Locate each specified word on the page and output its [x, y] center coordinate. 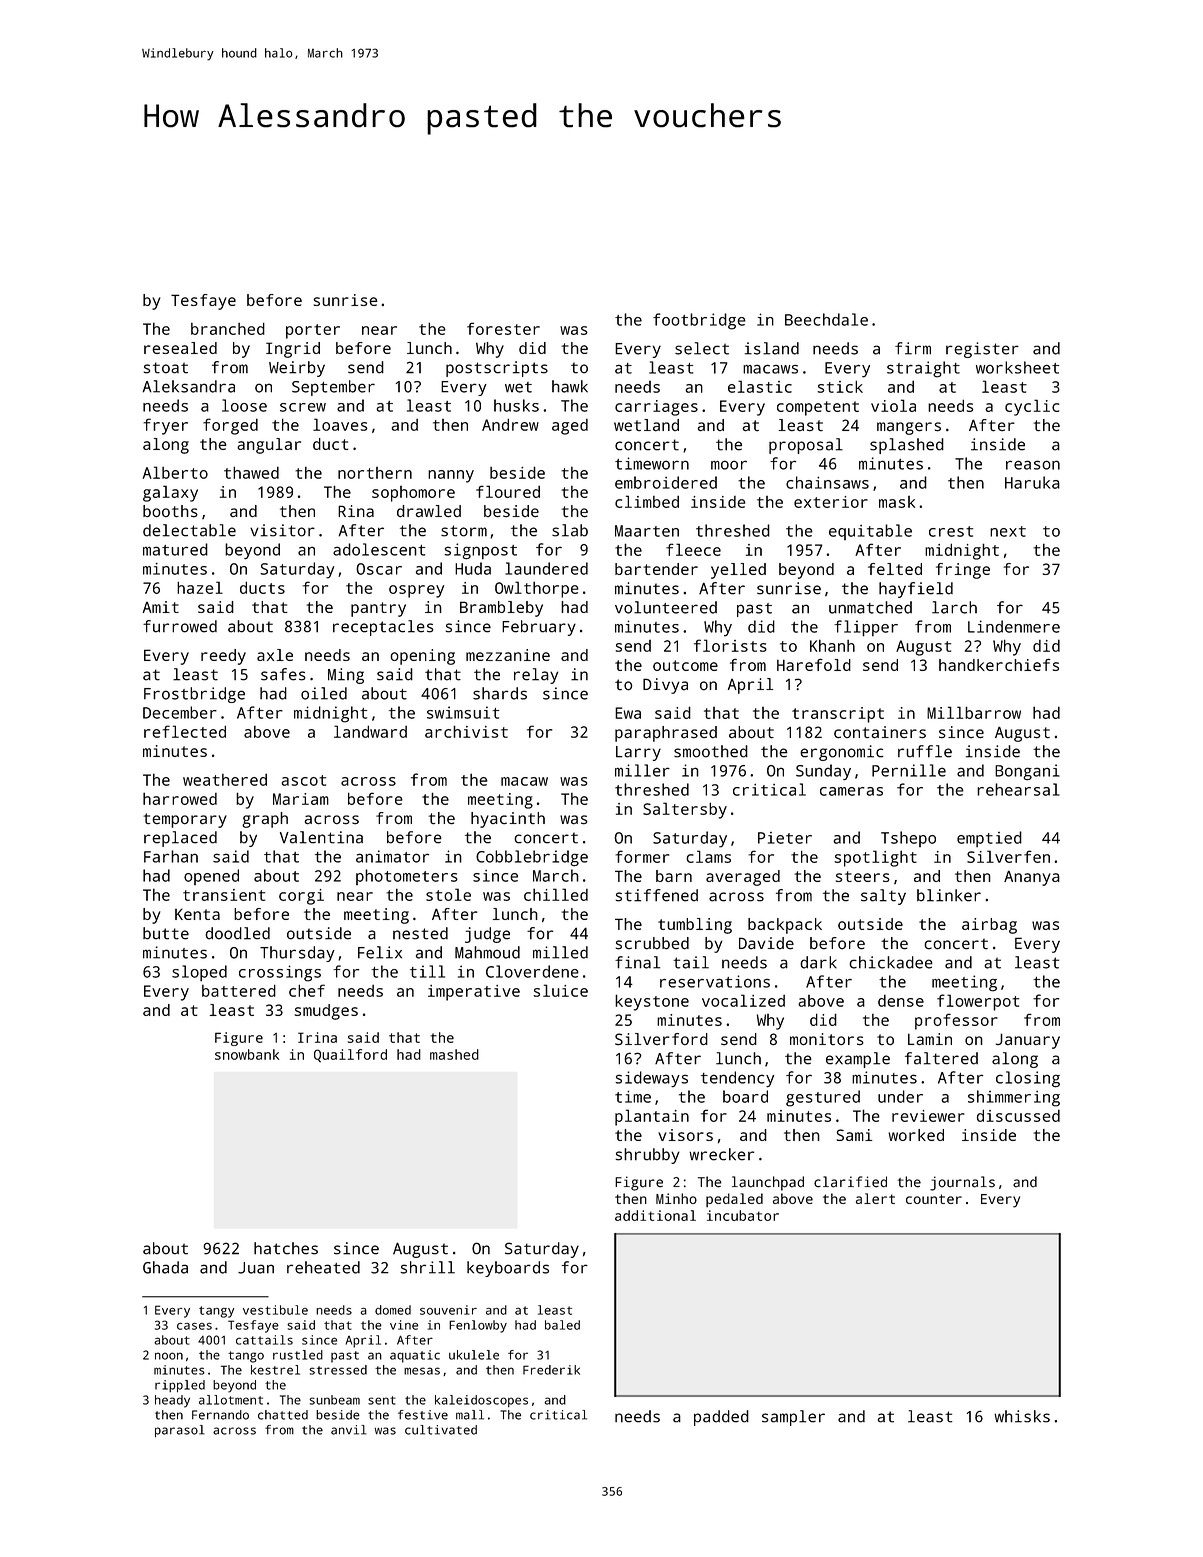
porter [313, 331]
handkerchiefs [999, 664]
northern [375, 473]
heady [172, 1401]
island [772, 348]
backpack [785, 926]
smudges [326, 1012]
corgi [301, 897]
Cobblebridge [532, 858]
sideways [651, 1079]
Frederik [551, 1370]
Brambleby [501, 609]
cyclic [1032, 407]
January [1028, 1041]
